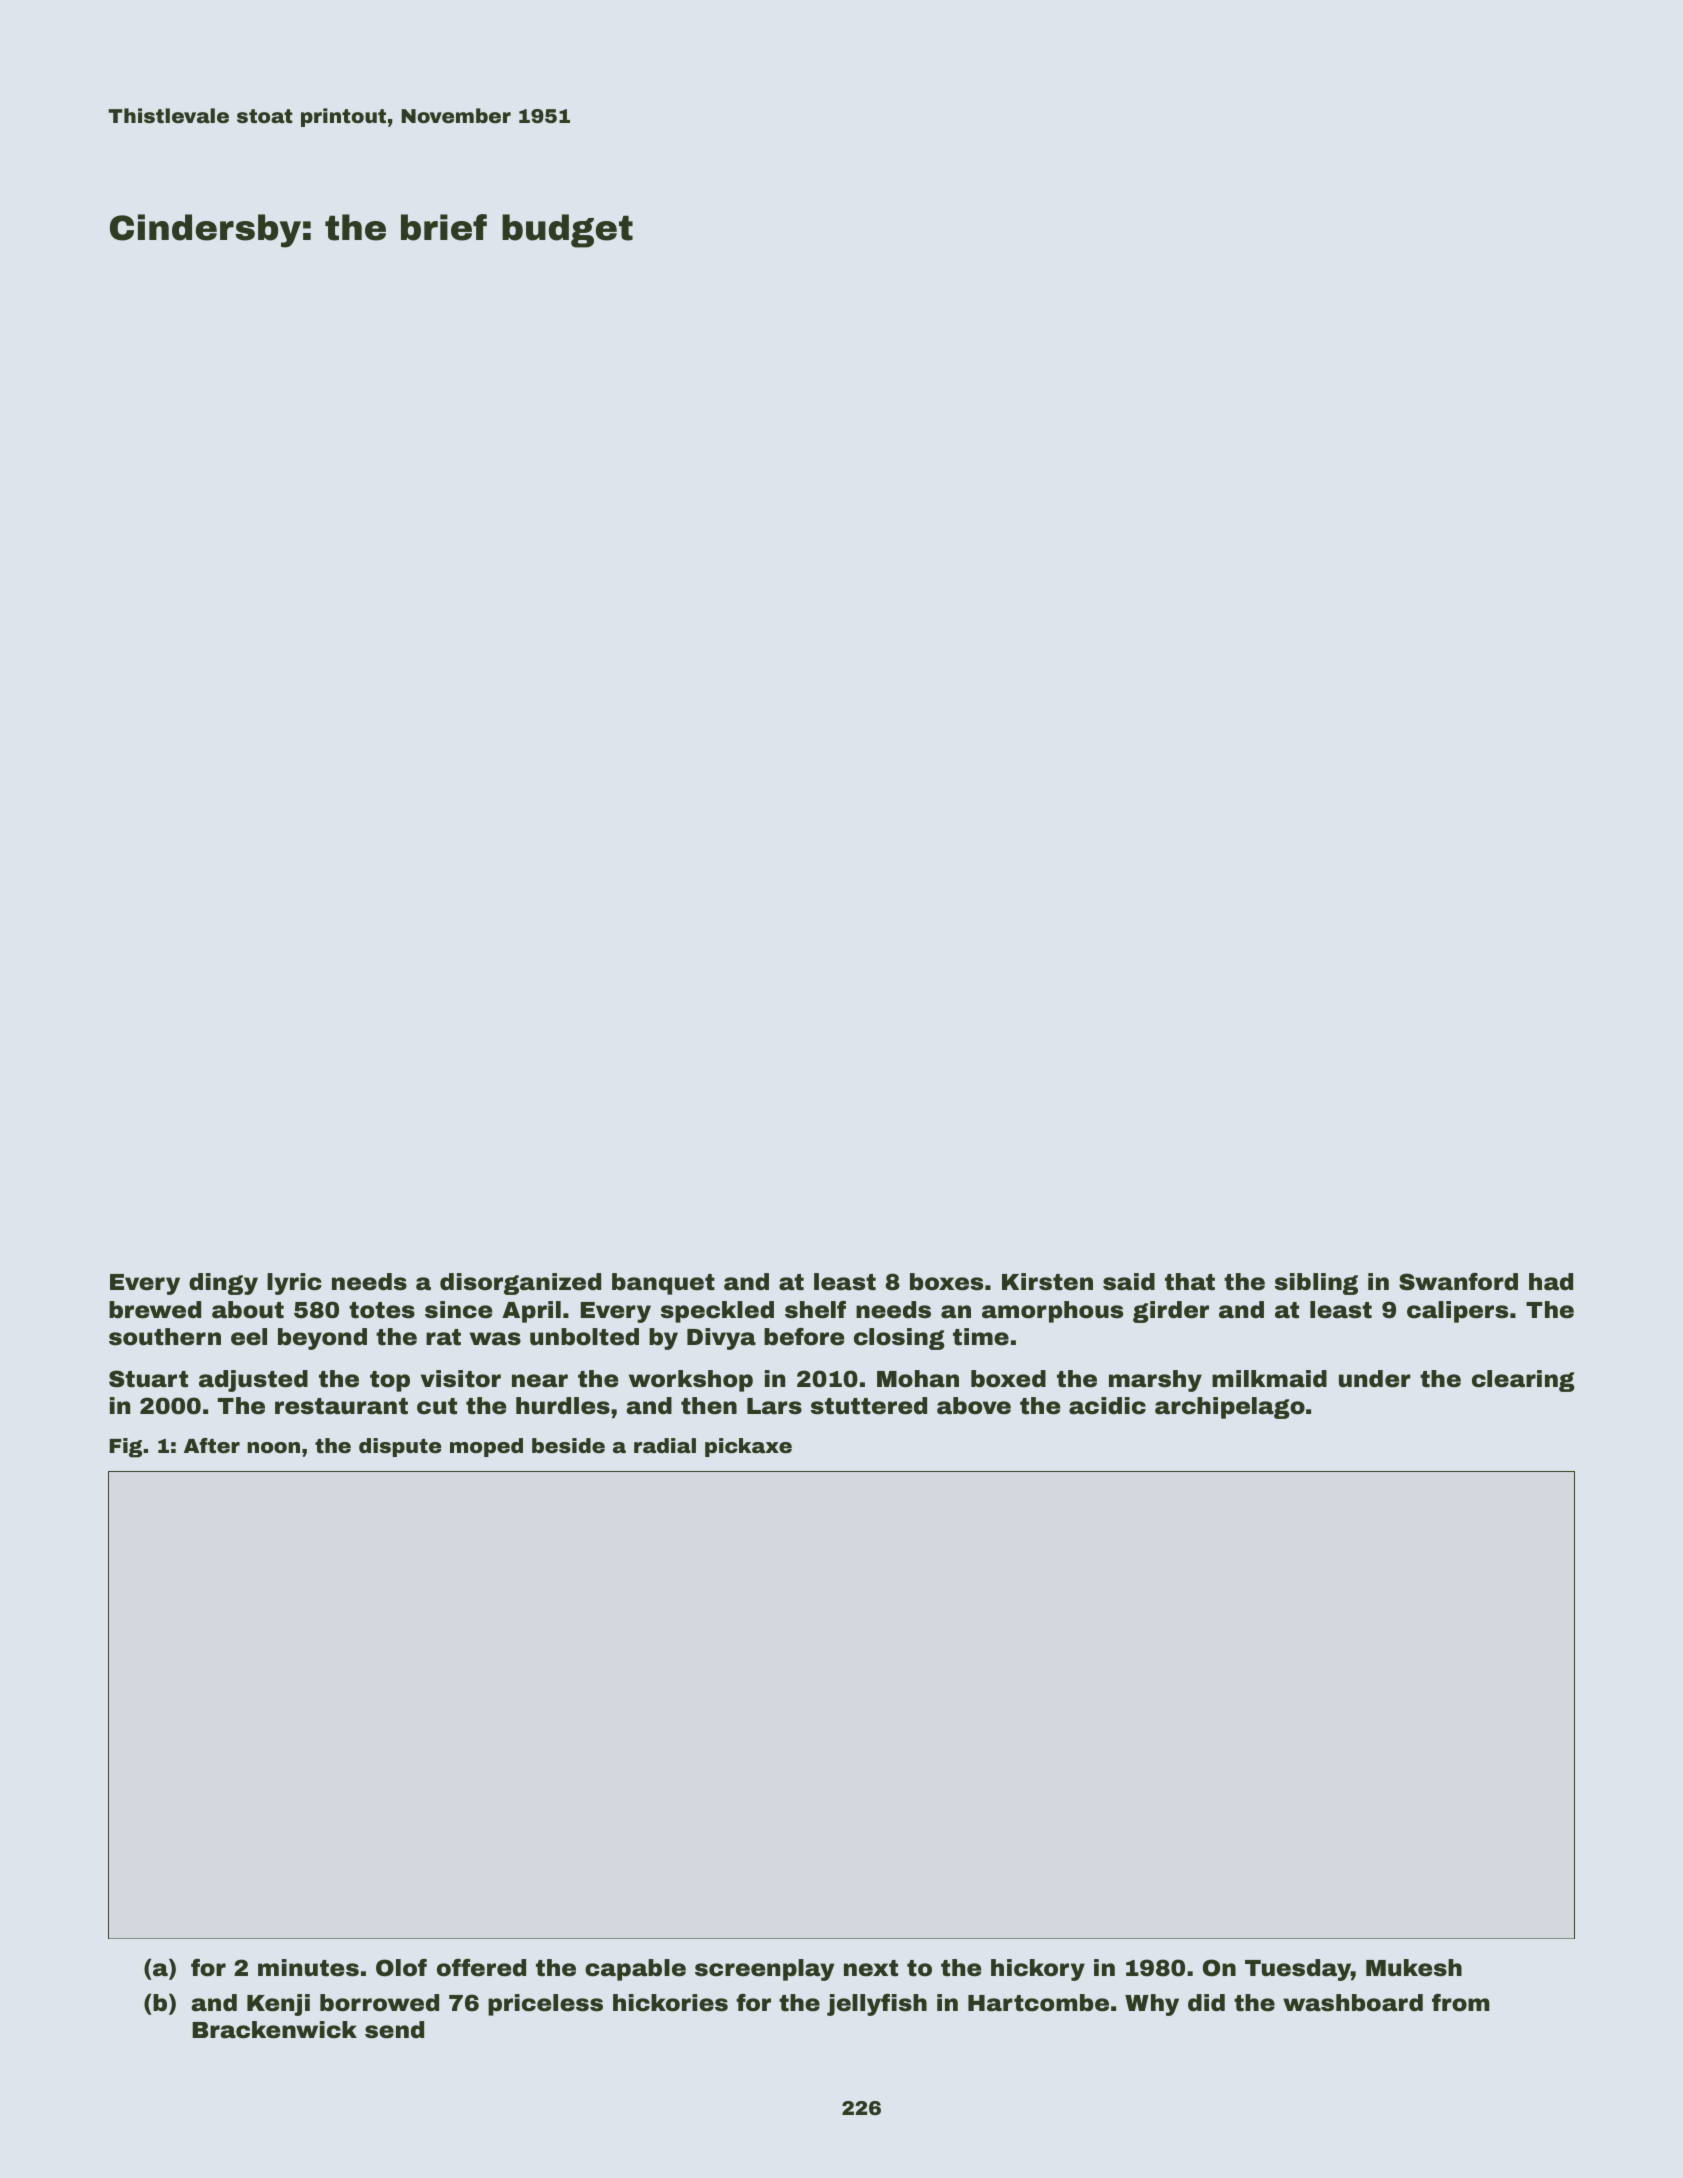 This screenshot has height=2178, width=1683. I want to click on pickaxe, so click(748, 1447).
